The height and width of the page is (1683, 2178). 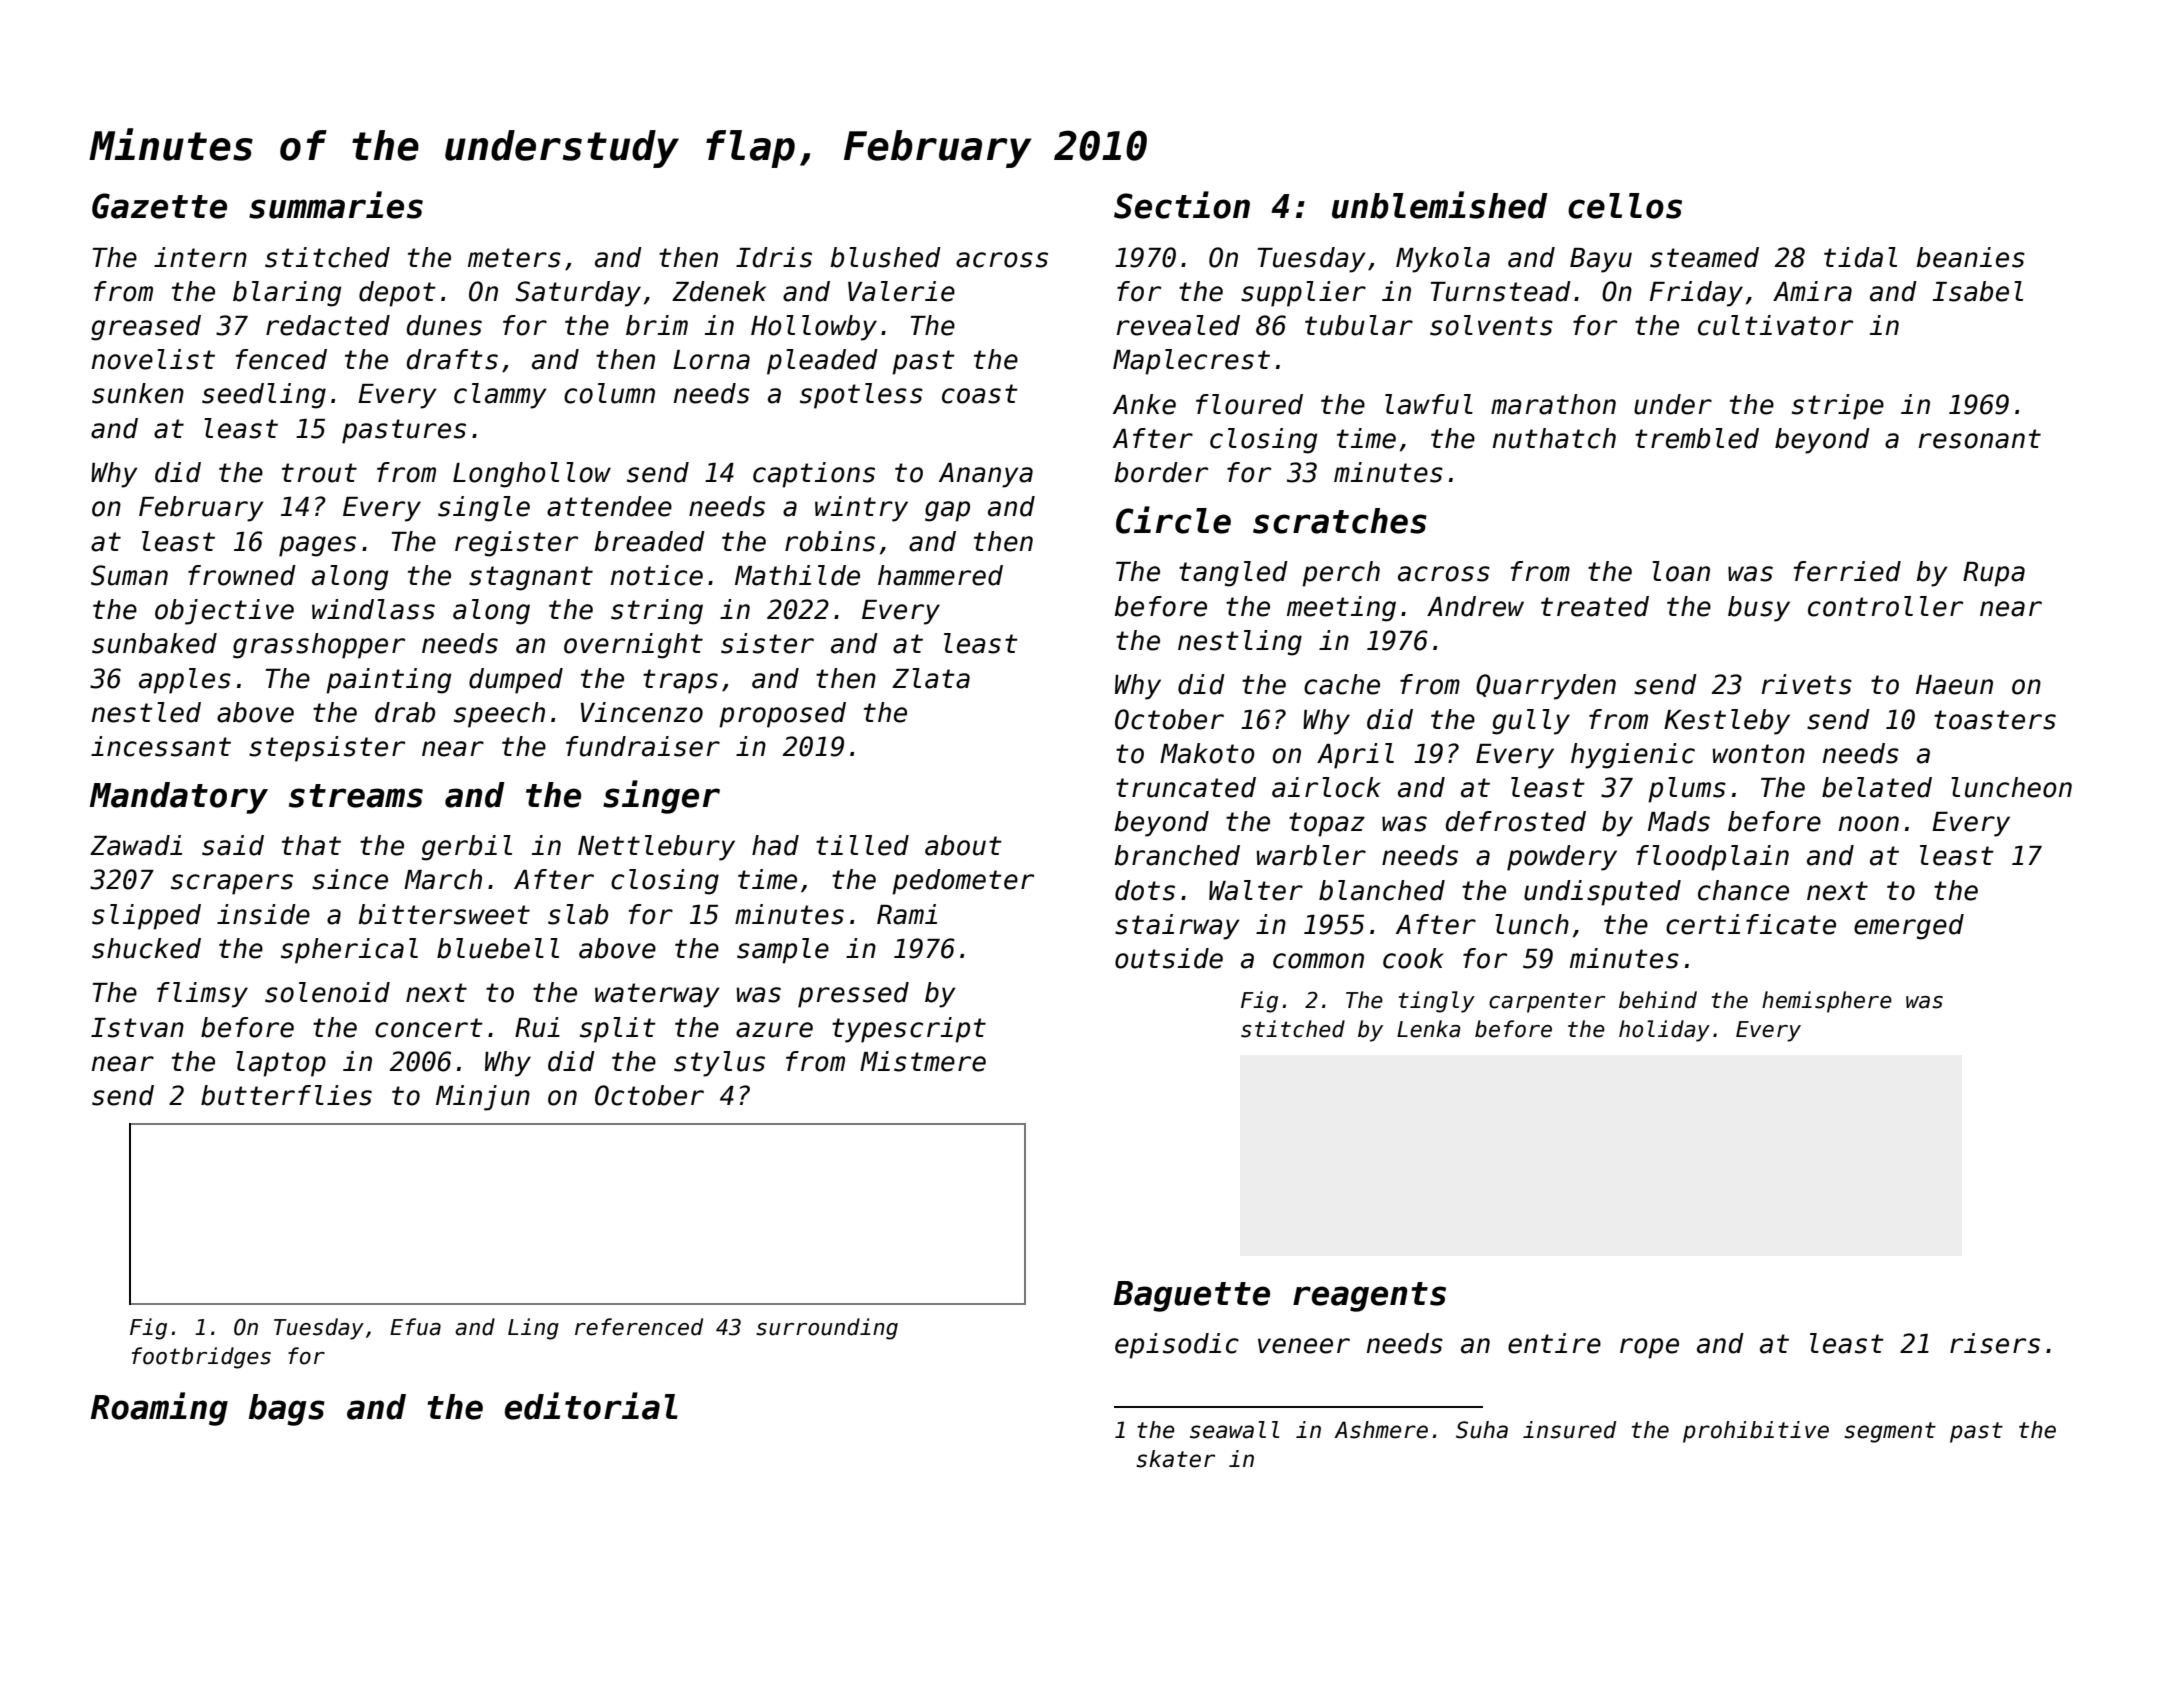 What do you see at coordinates (1475, 606) in the page?
I see `Andrew` at bounding box center [1475, 606].
